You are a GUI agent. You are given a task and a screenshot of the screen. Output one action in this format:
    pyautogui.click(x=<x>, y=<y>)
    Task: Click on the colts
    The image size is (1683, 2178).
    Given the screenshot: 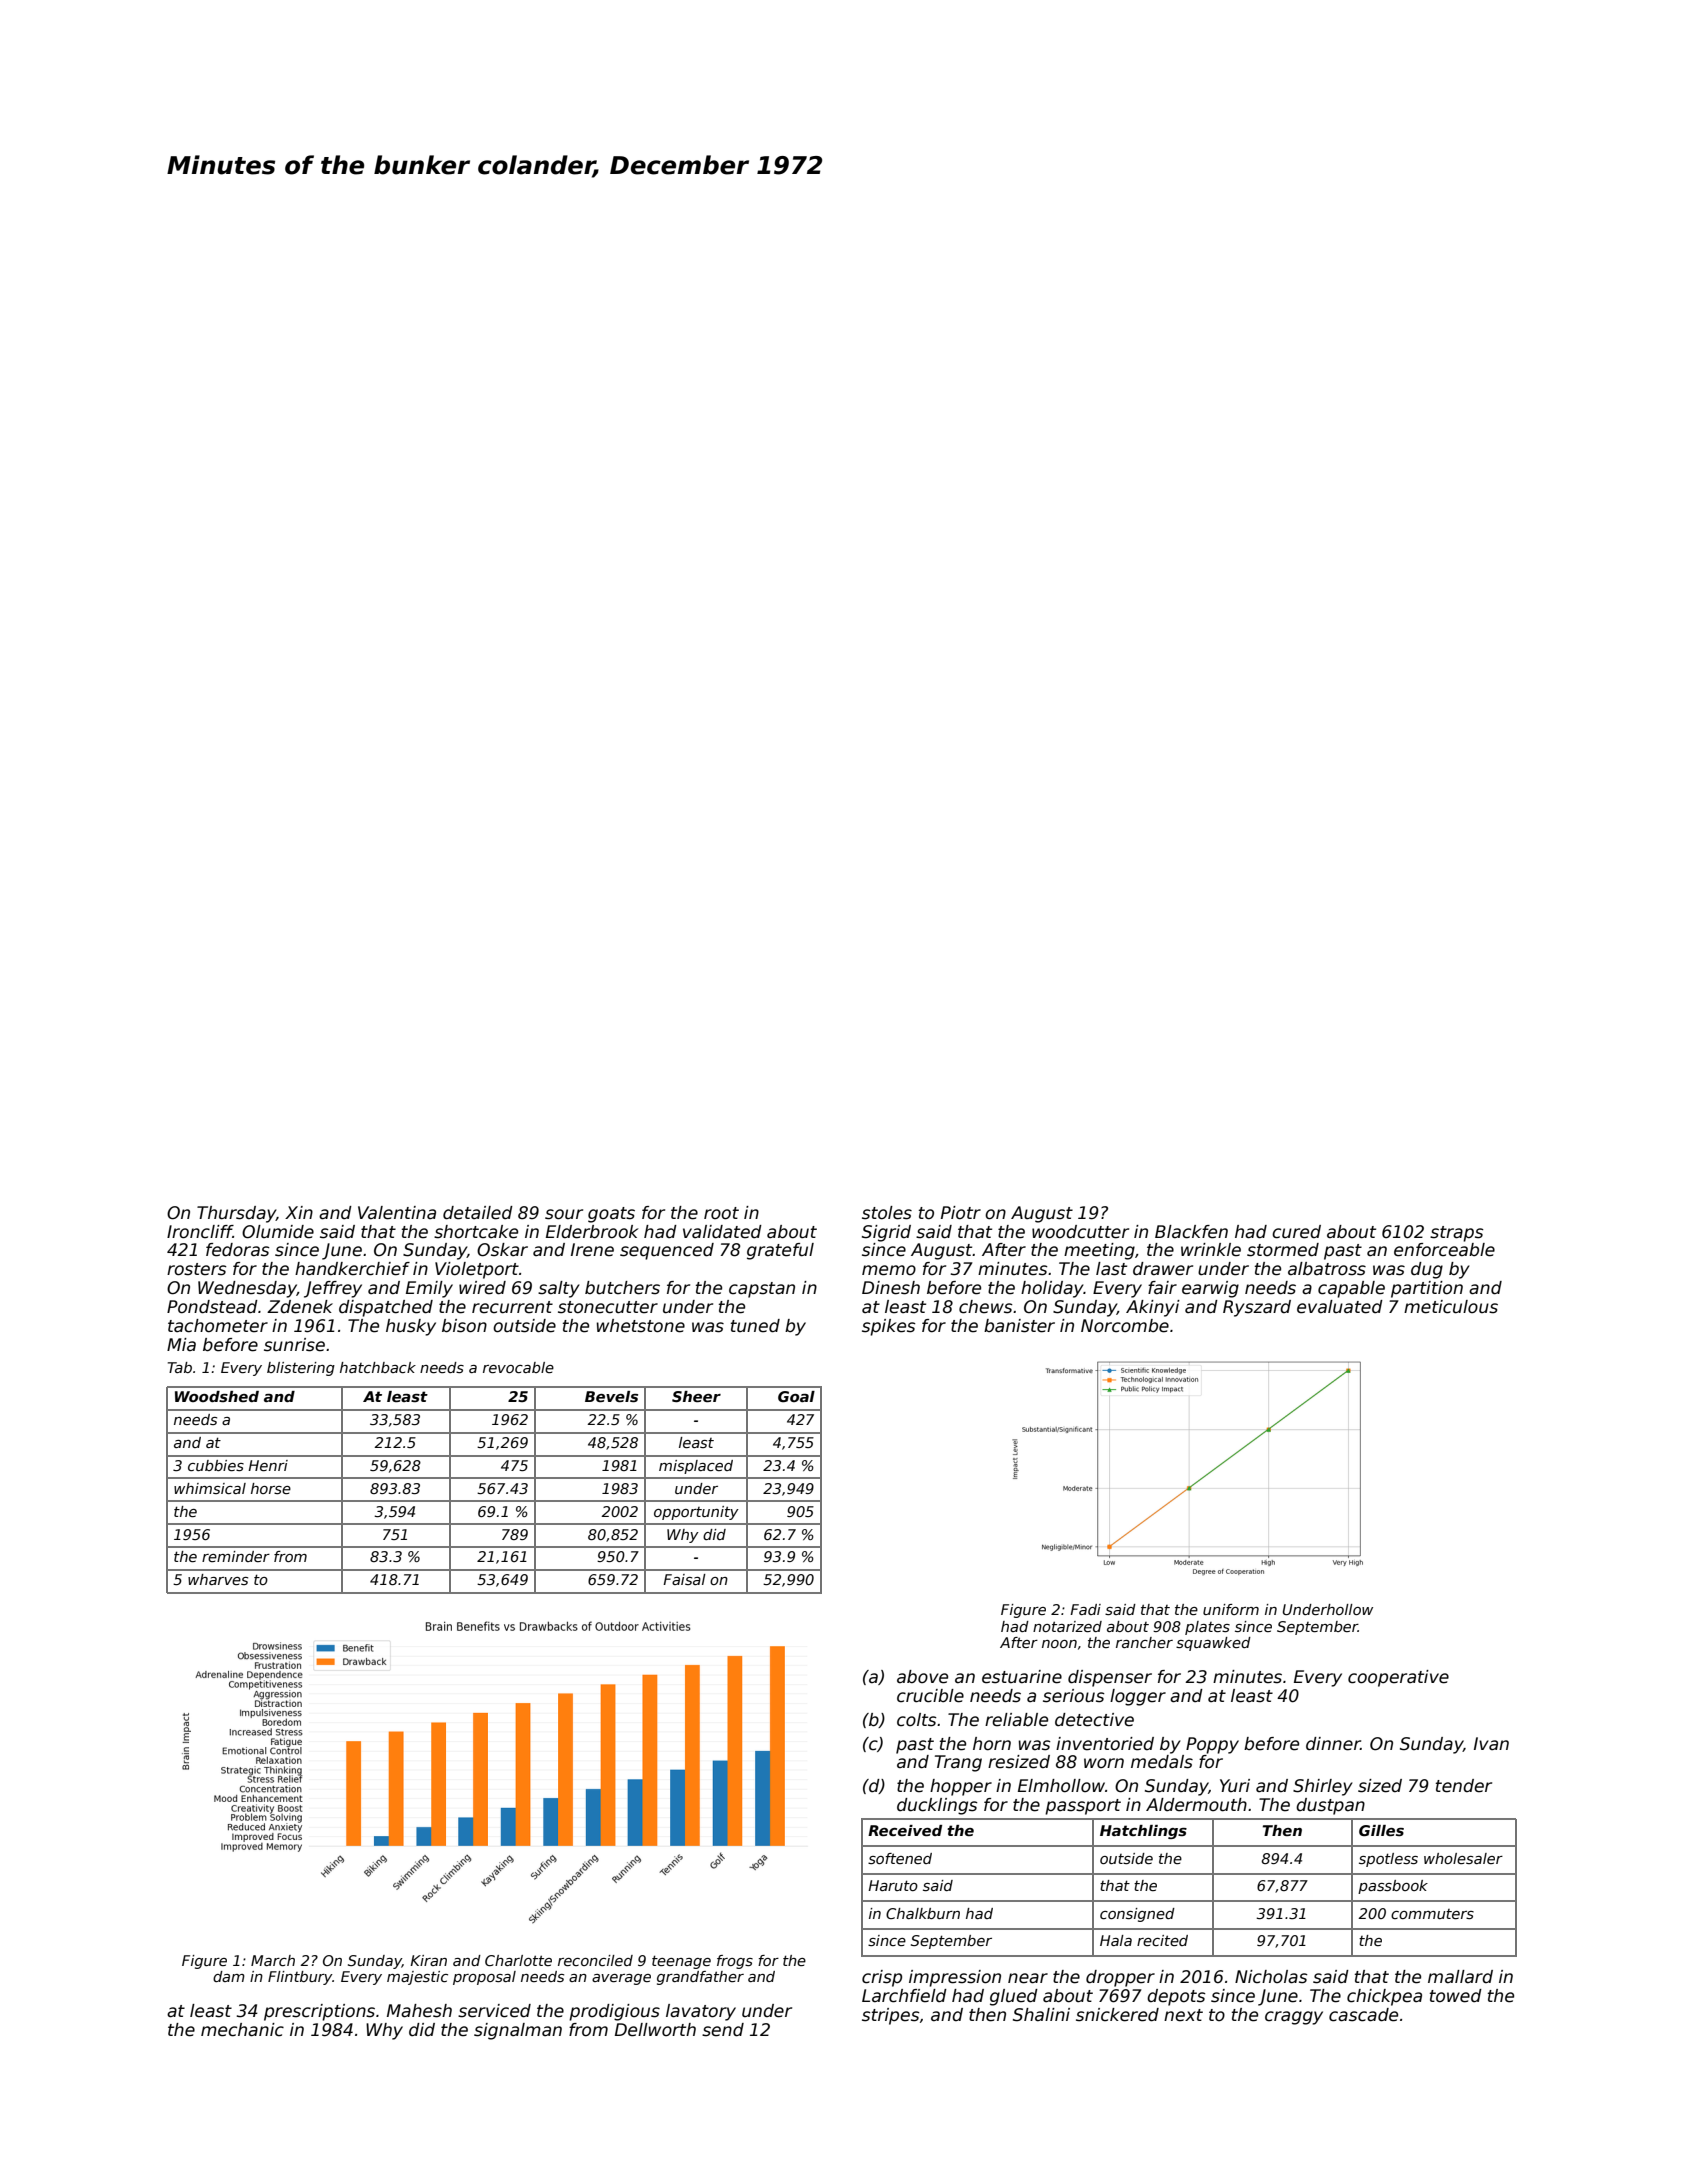 What is the action you would take?
    pyautogui.click(x=917, y=1720)
